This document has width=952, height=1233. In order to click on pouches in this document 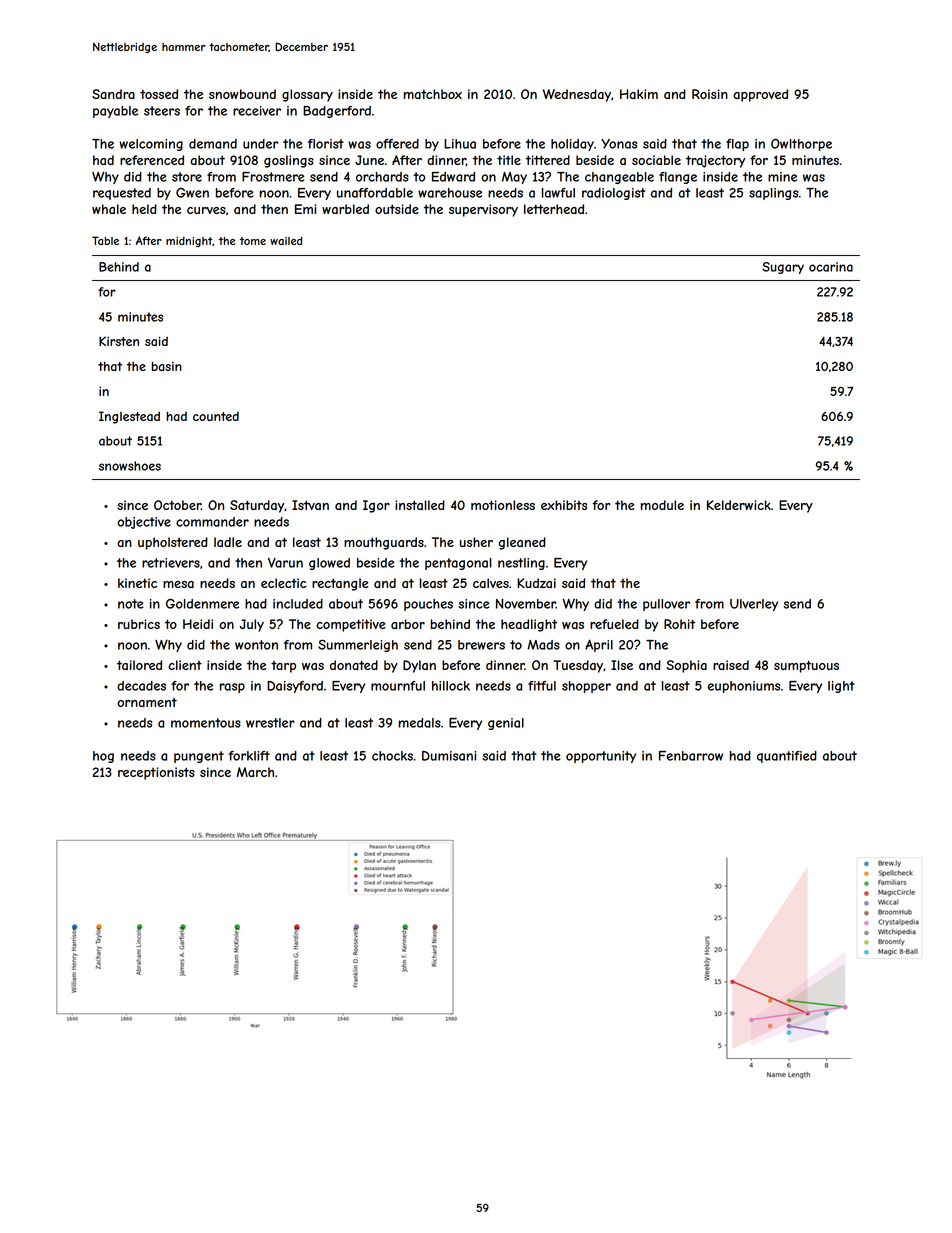, I will do `click(428, 605)`.
